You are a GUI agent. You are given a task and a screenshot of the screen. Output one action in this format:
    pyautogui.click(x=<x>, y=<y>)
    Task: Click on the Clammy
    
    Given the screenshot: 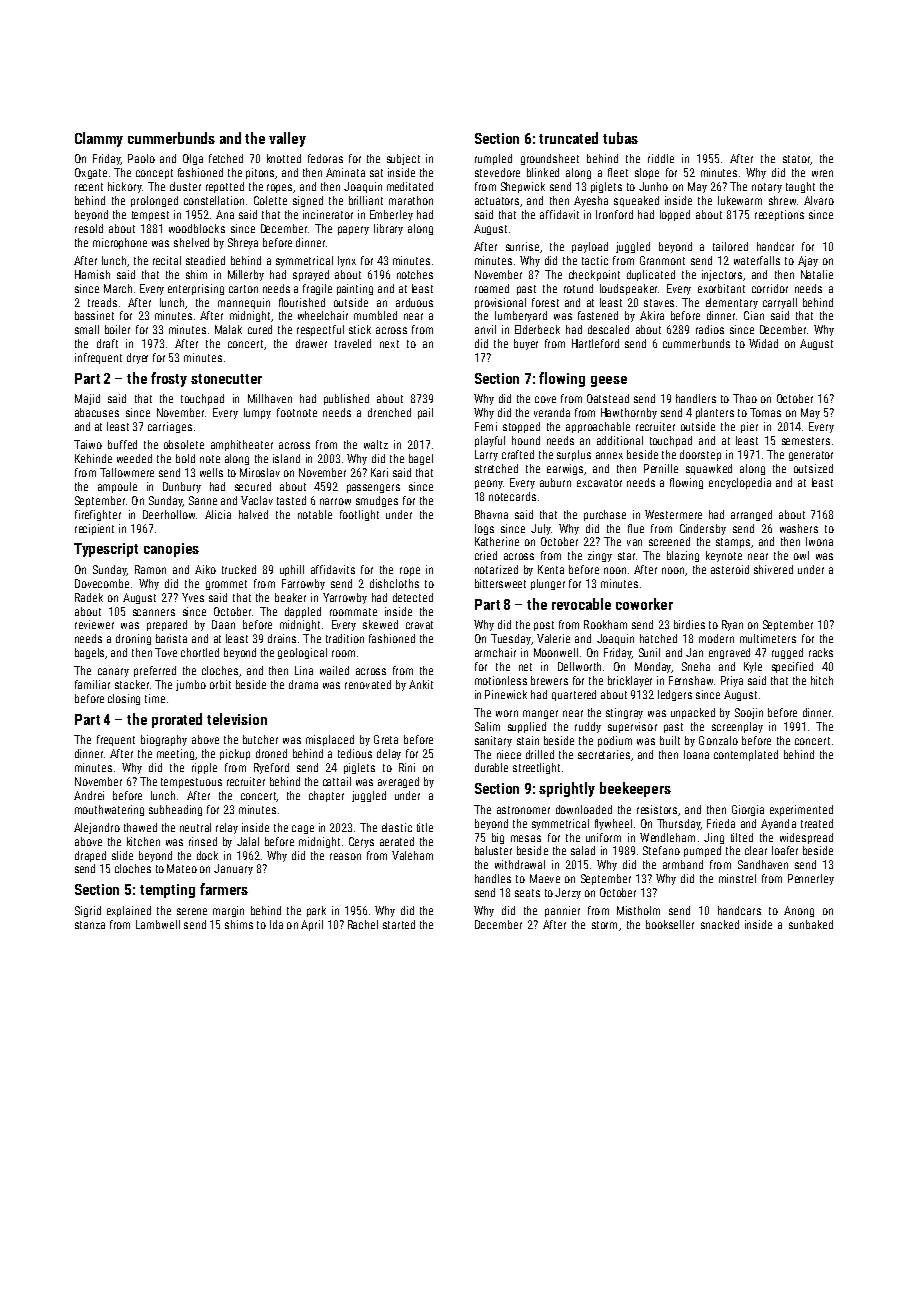 What is the action you would take?
    pyautogui.click(x=99, y=139)
